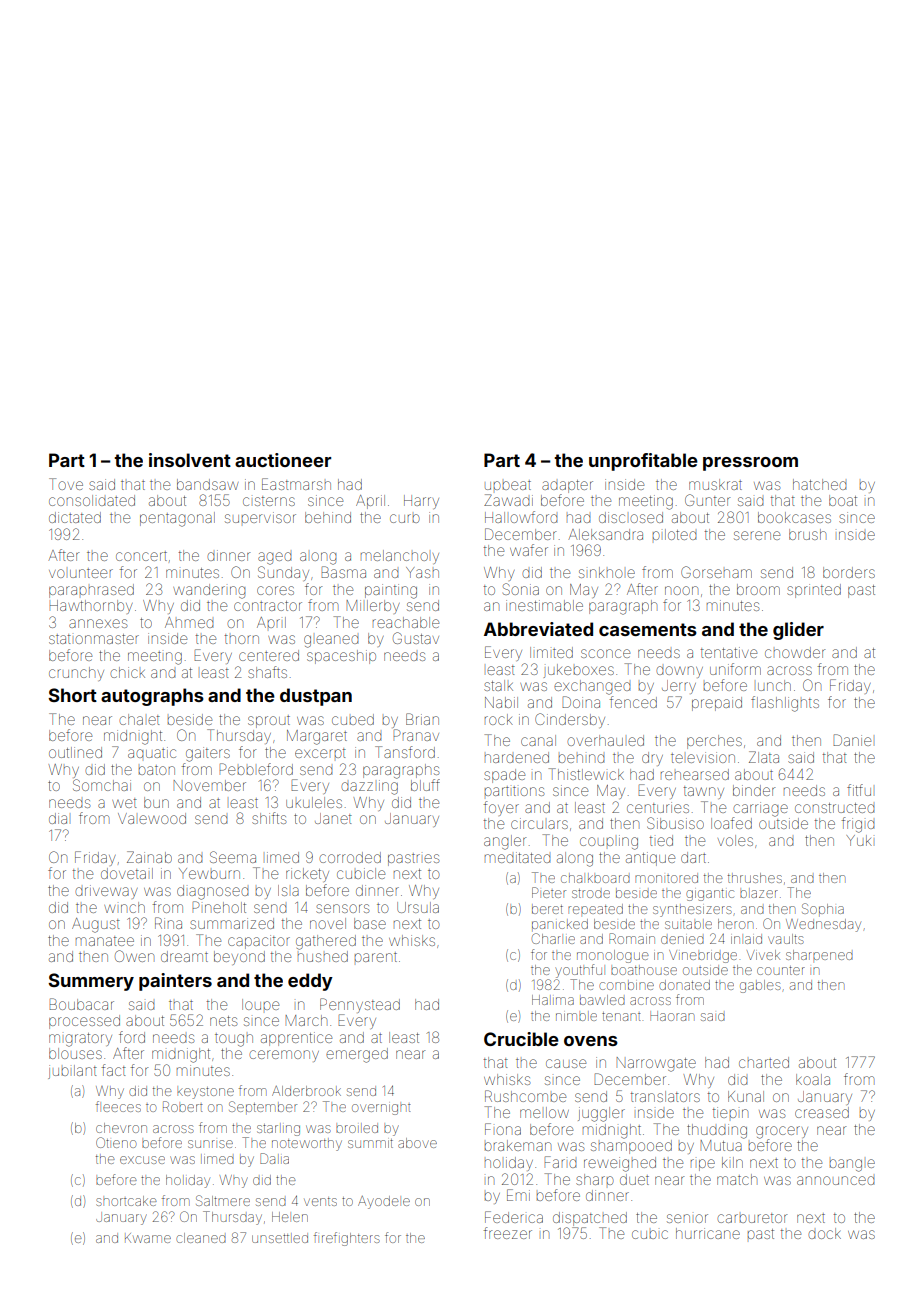  Describe the element at coordinates (149, 857) in the document. I see `Zainab` at that location.
